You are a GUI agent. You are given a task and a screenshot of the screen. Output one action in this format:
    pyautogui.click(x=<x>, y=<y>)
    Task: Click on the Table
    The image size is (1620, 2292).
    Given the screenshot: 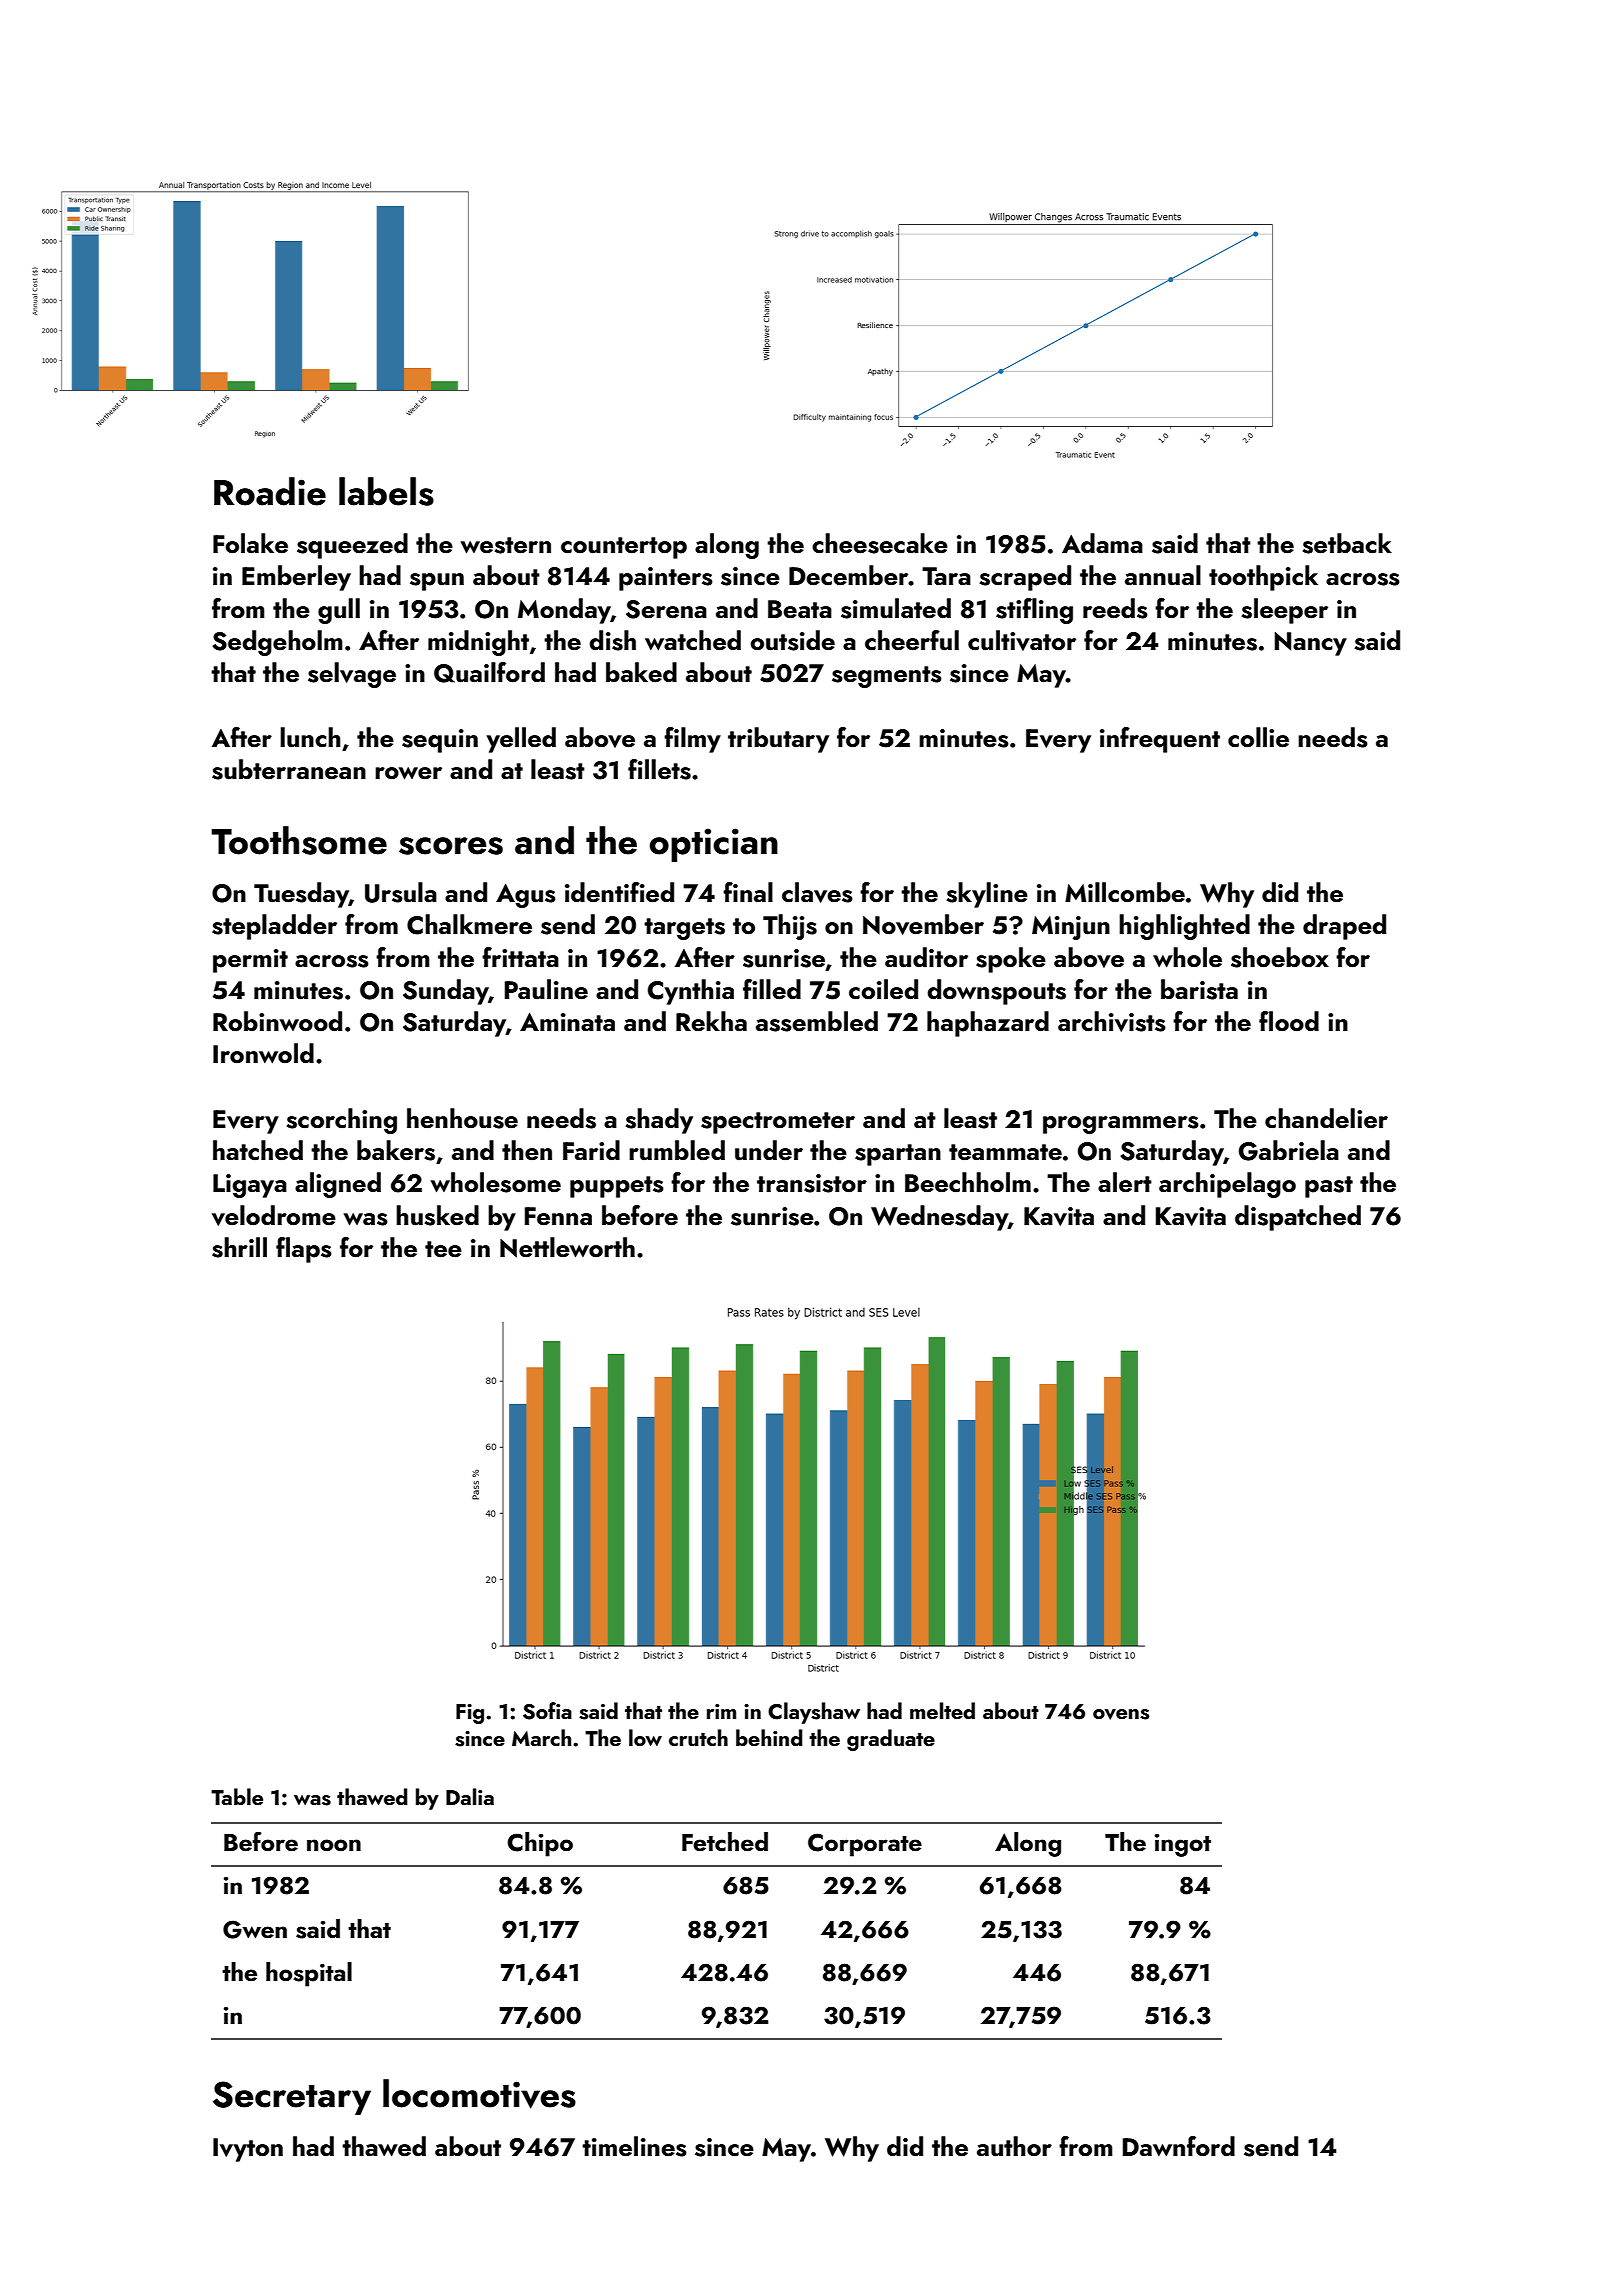 What is the action you would take?
    pyautogui.click(x=237, y=1796)
